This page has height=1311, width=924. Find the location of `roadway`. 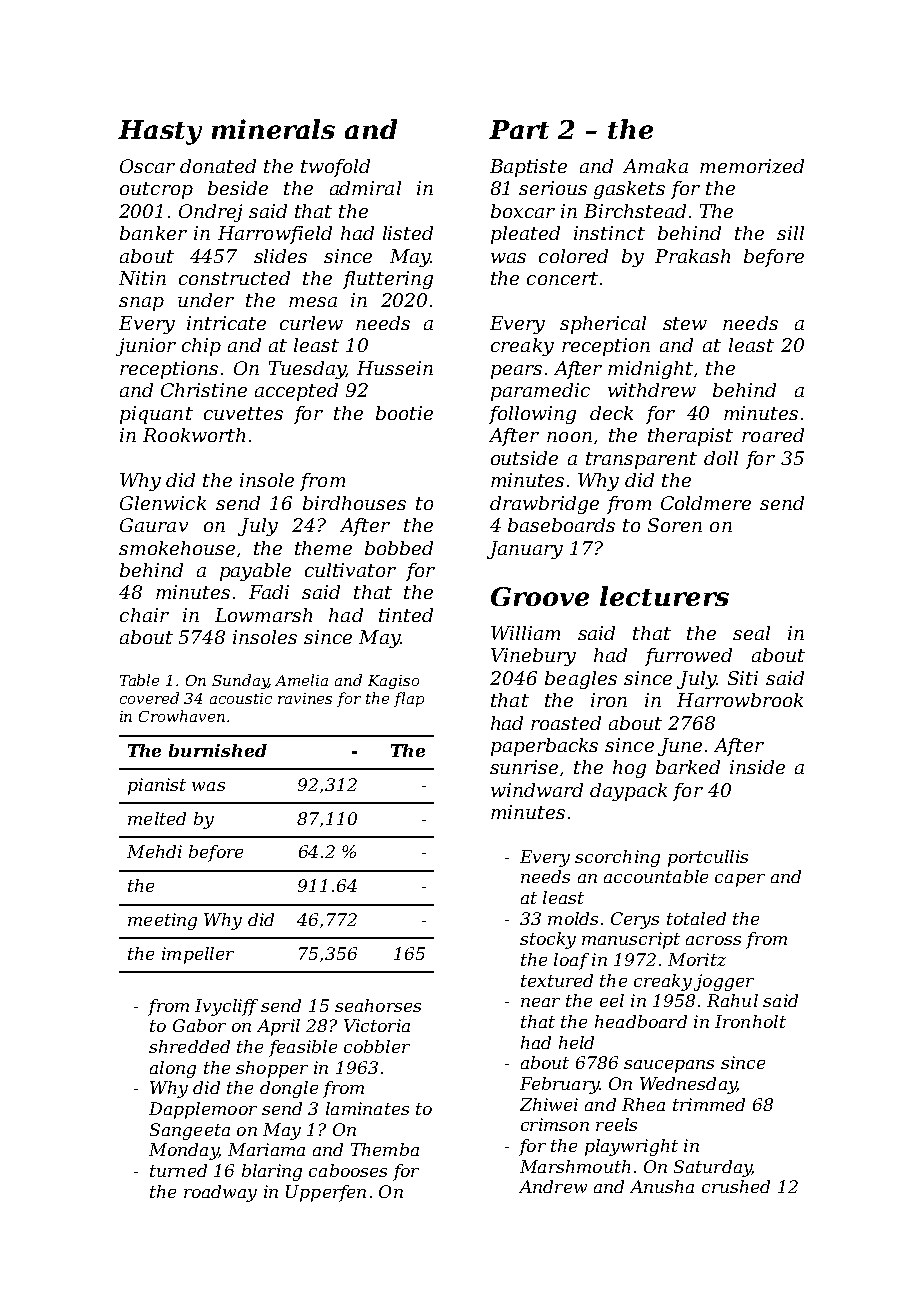

roadway is located at coordinates (220, 1193).
